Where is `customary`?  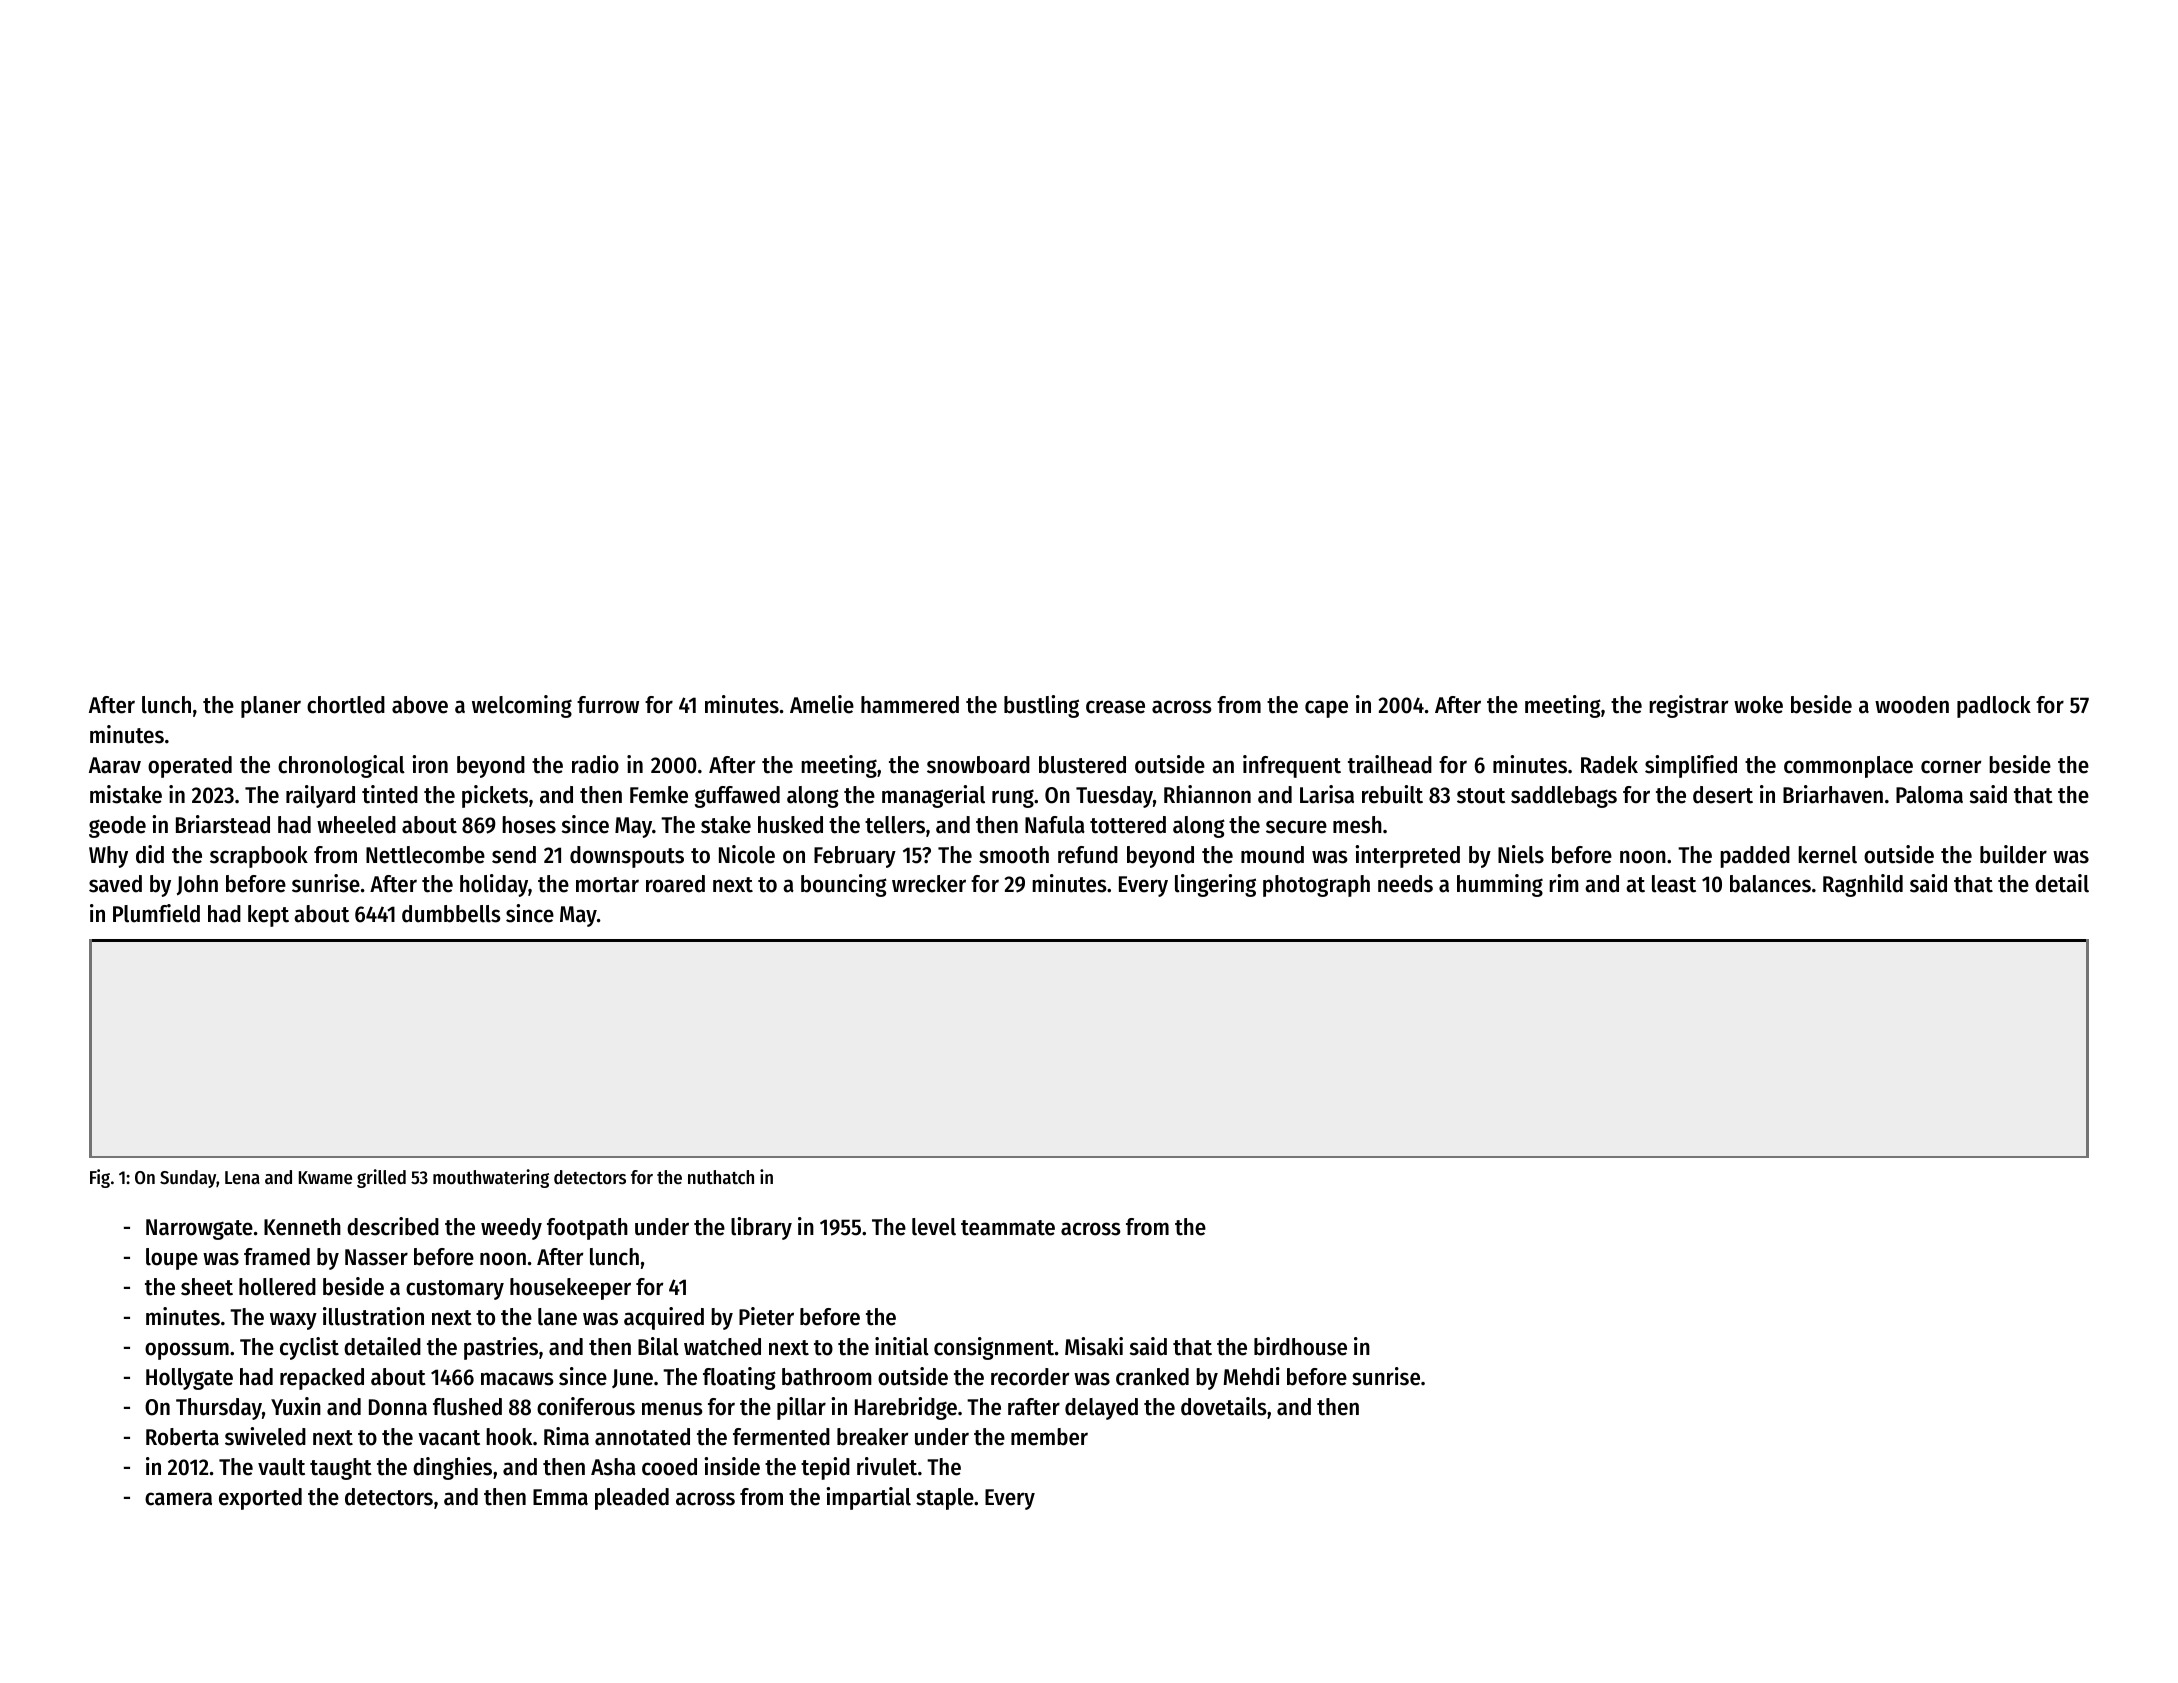
customary is located at coordinates (455, 1290).
